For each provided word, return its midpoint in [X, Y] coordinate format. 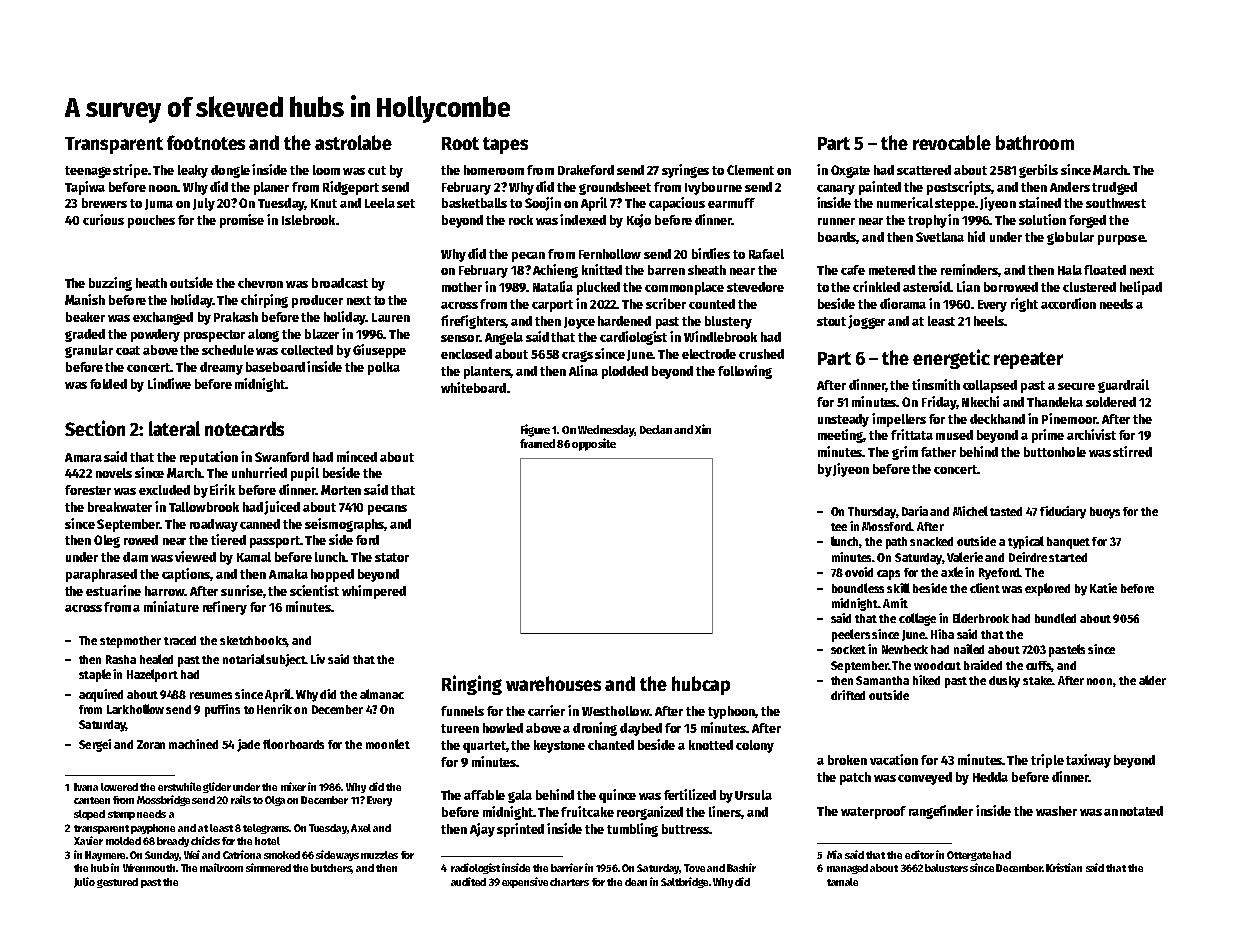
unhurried [259, 472]
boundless [858, 588]
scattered [924, 170]
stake [1038, 680]
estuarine [113, 590]
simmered [268, 867]
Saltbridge [684, 882]
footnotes [206, 142]
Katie [1103, 588]
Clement [750, 170]
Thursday [872, 513]
